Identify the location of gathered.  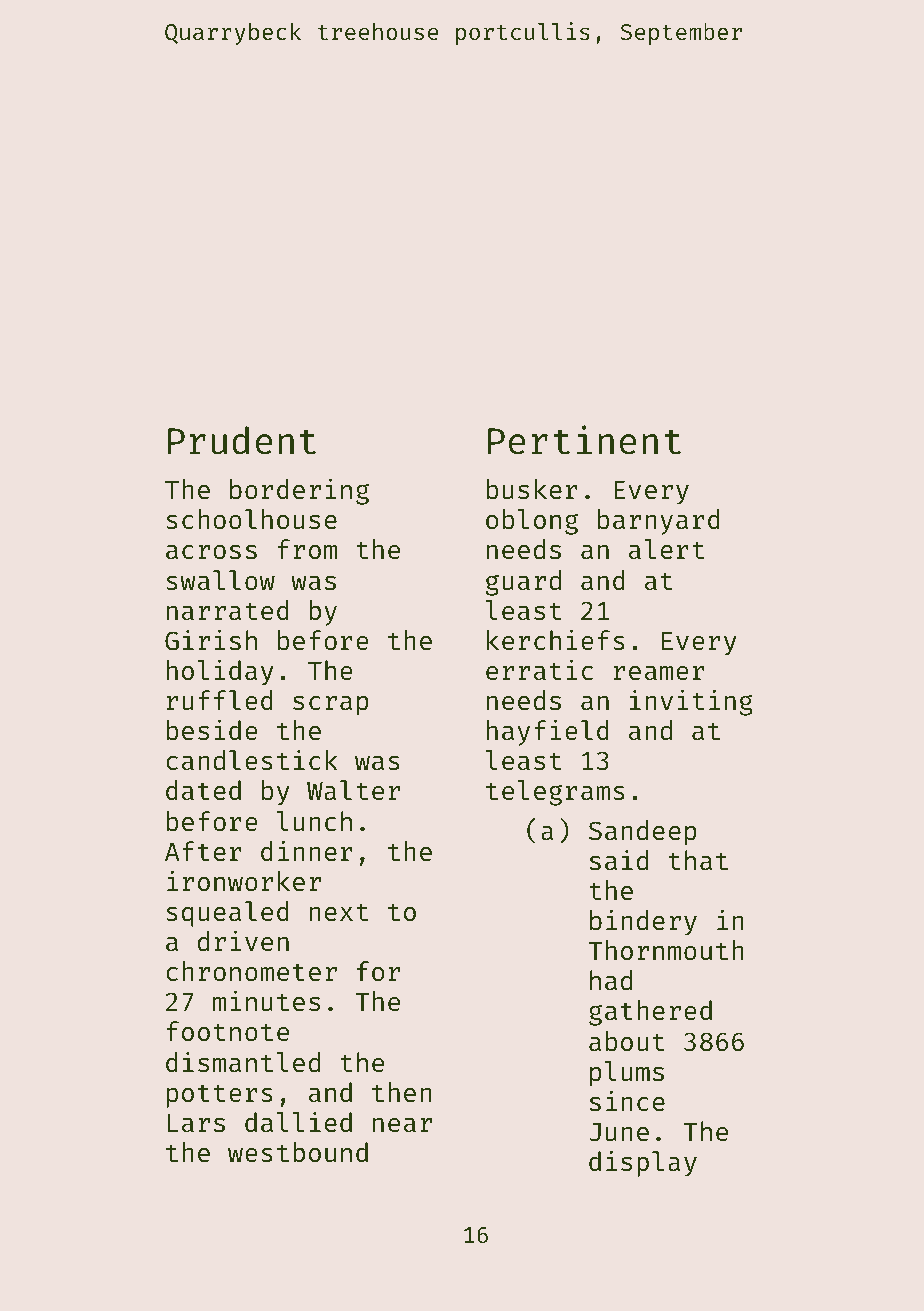
(650, 1013).
